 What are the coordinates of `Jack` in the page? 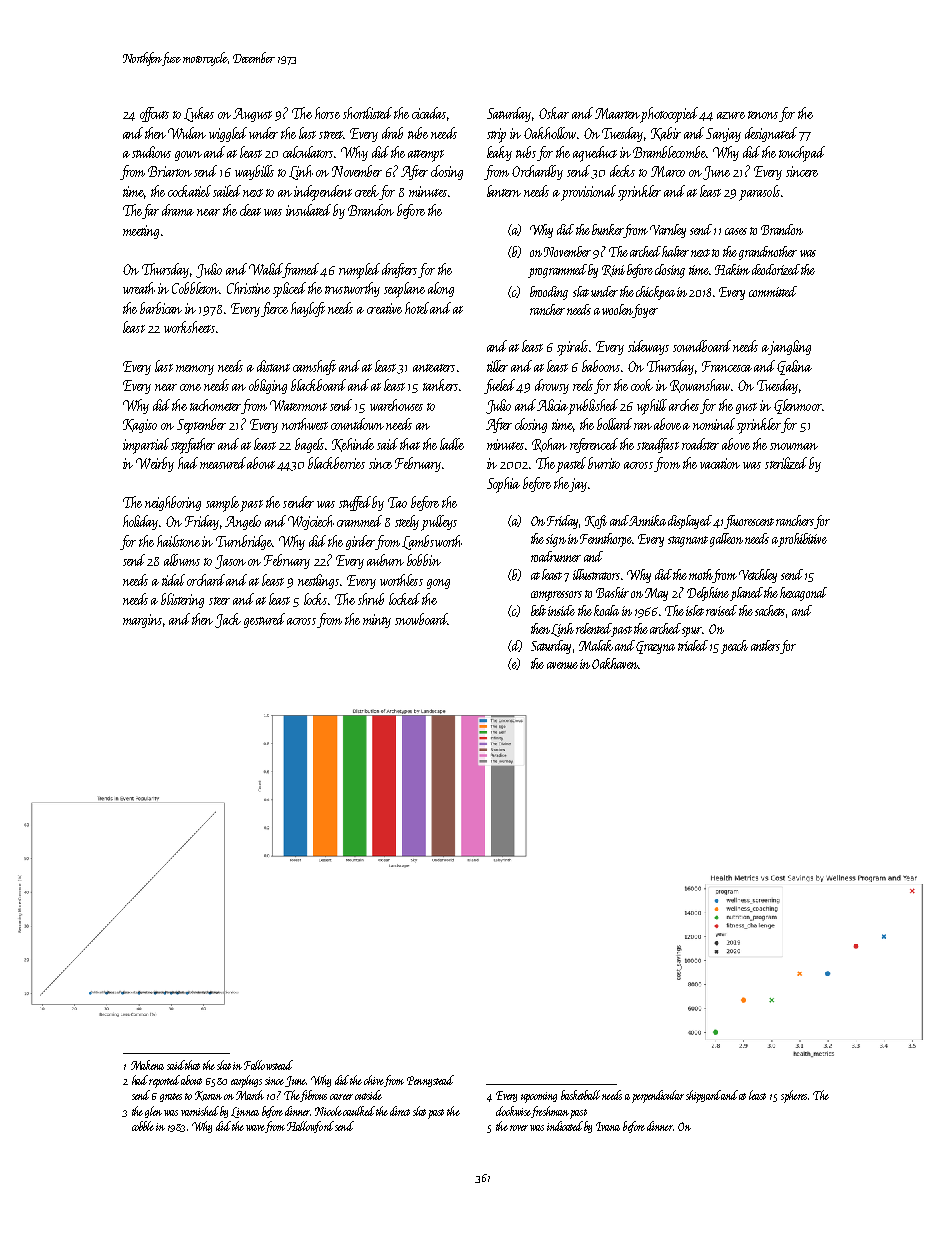 It's located at (228, 620).
